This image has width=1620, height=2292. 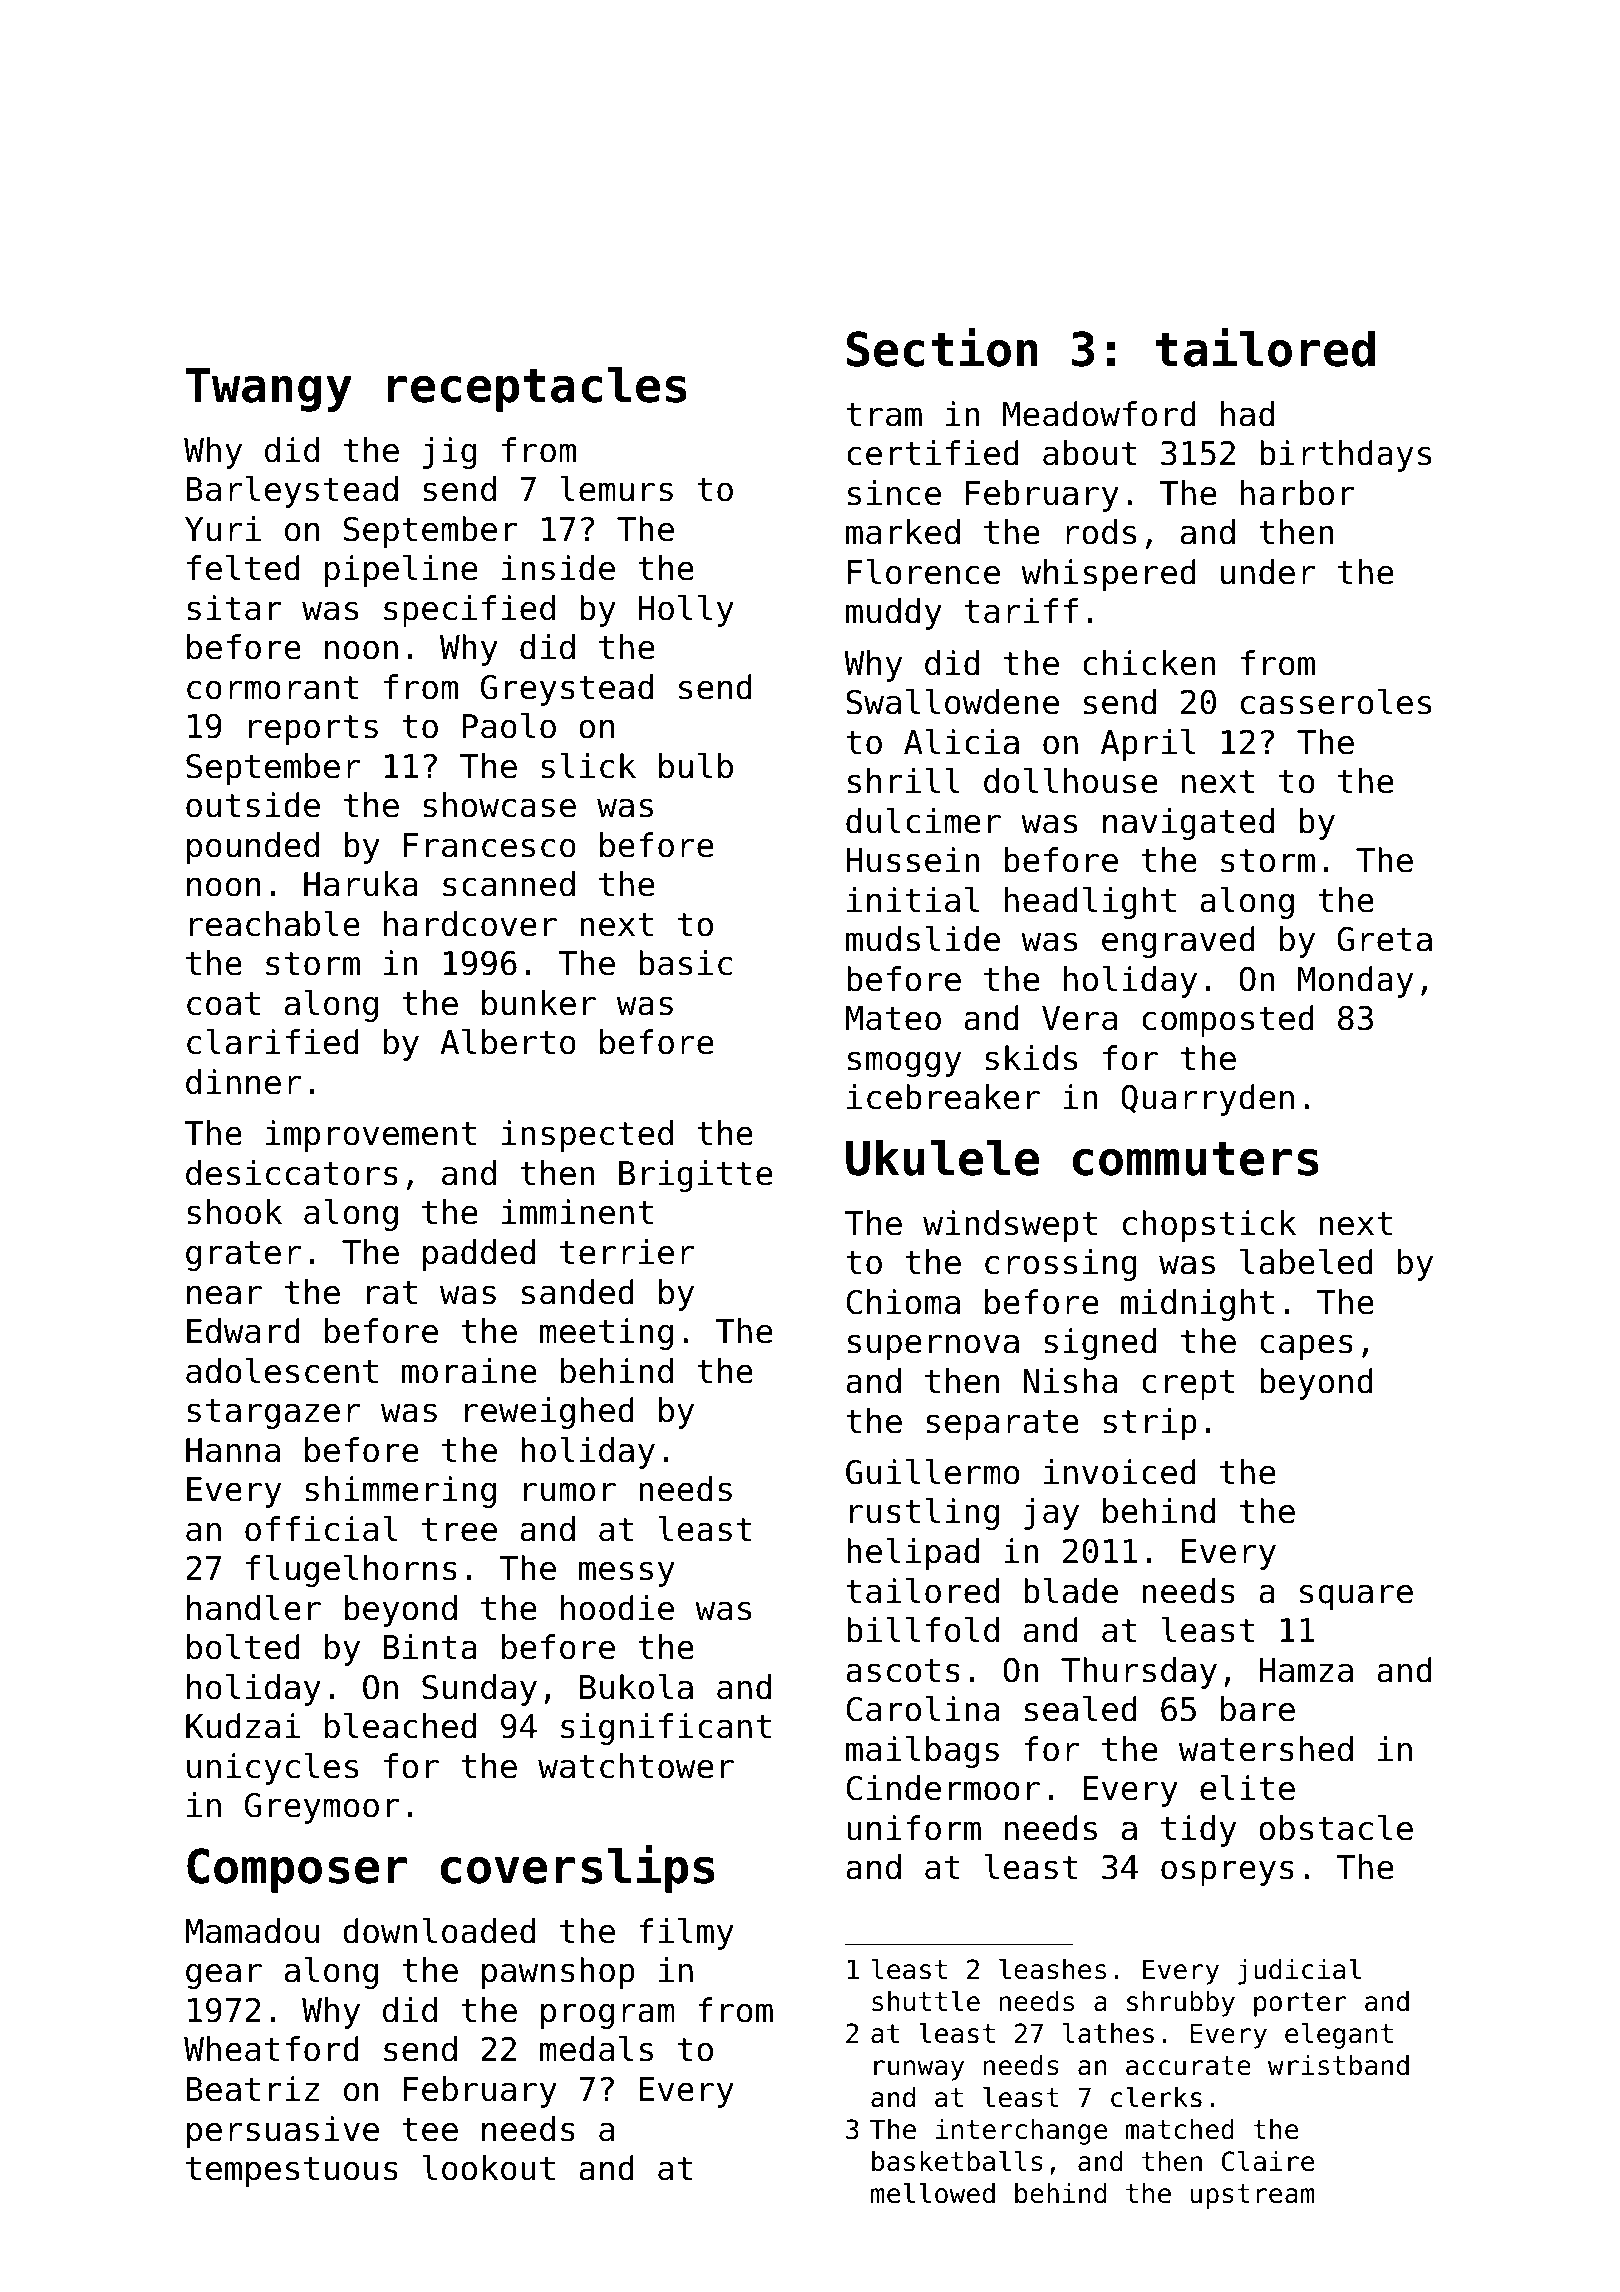 What do you see at coordinates (1336, 702) in the image?
I see `casseroles` at bounding box center [1336, 702].
